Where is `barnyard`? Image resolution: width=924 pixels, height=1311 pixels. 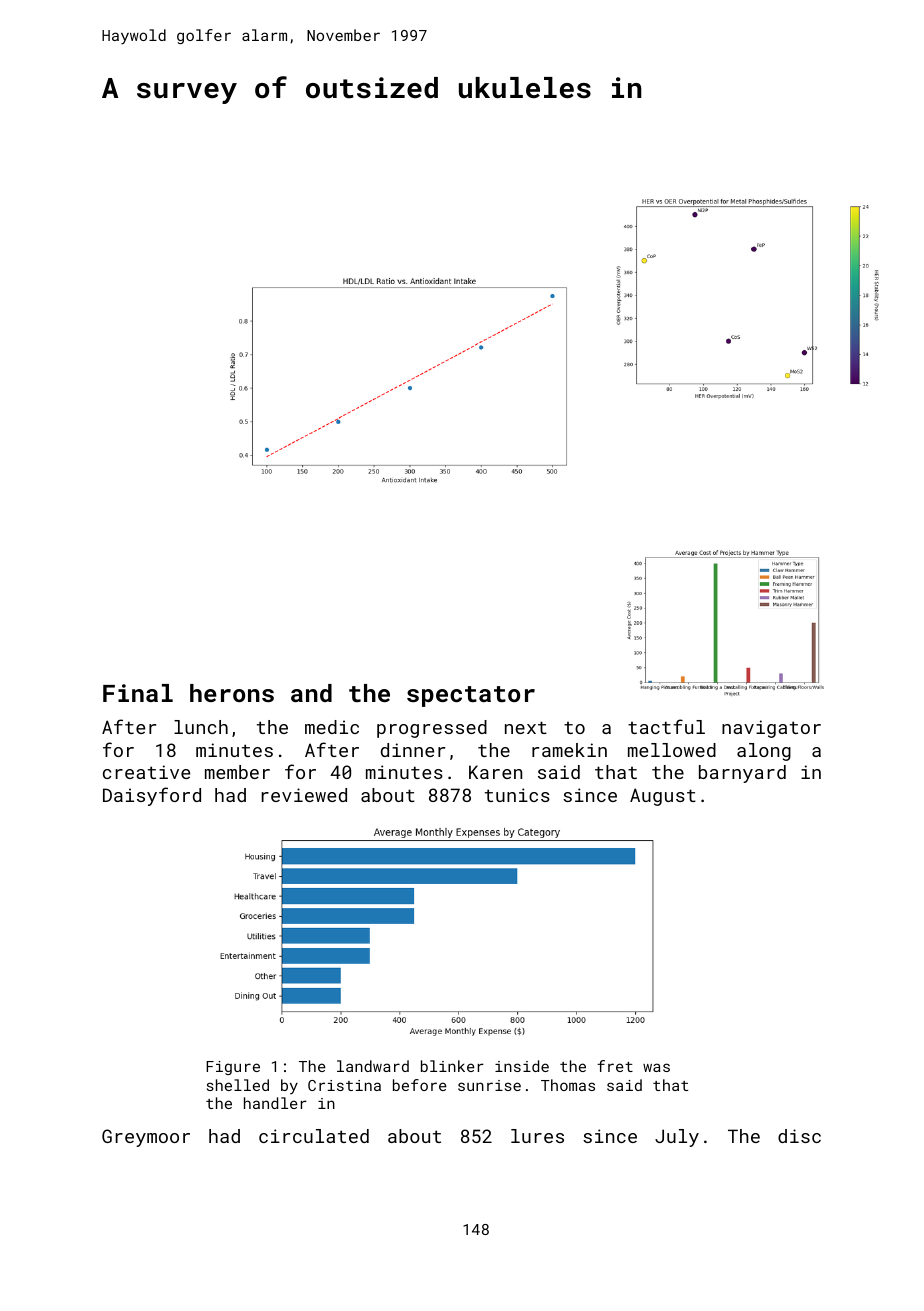 barnyard is located at coordinates (742, 774).
